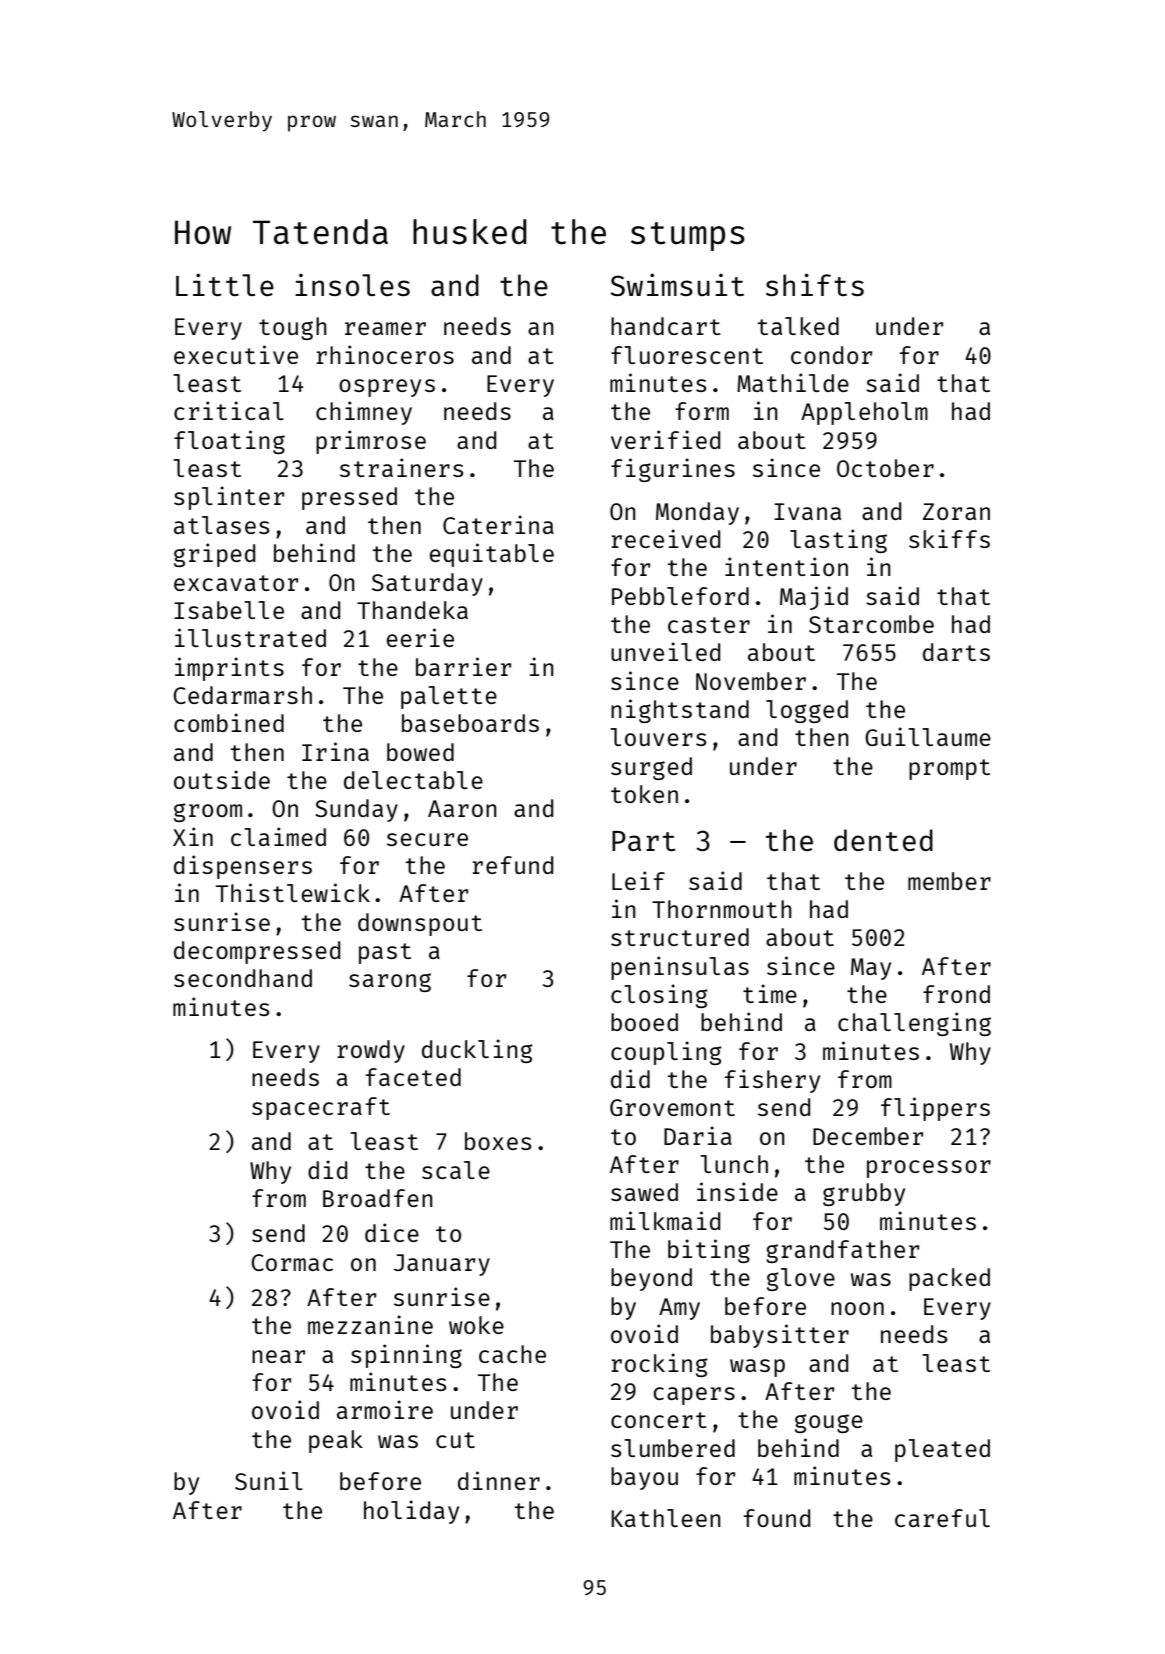 The height and width of the screenshot is (1654, 1165). Describe the element at coordinates (942, 1450) in the screenshot. I see `pleated` at that location.
